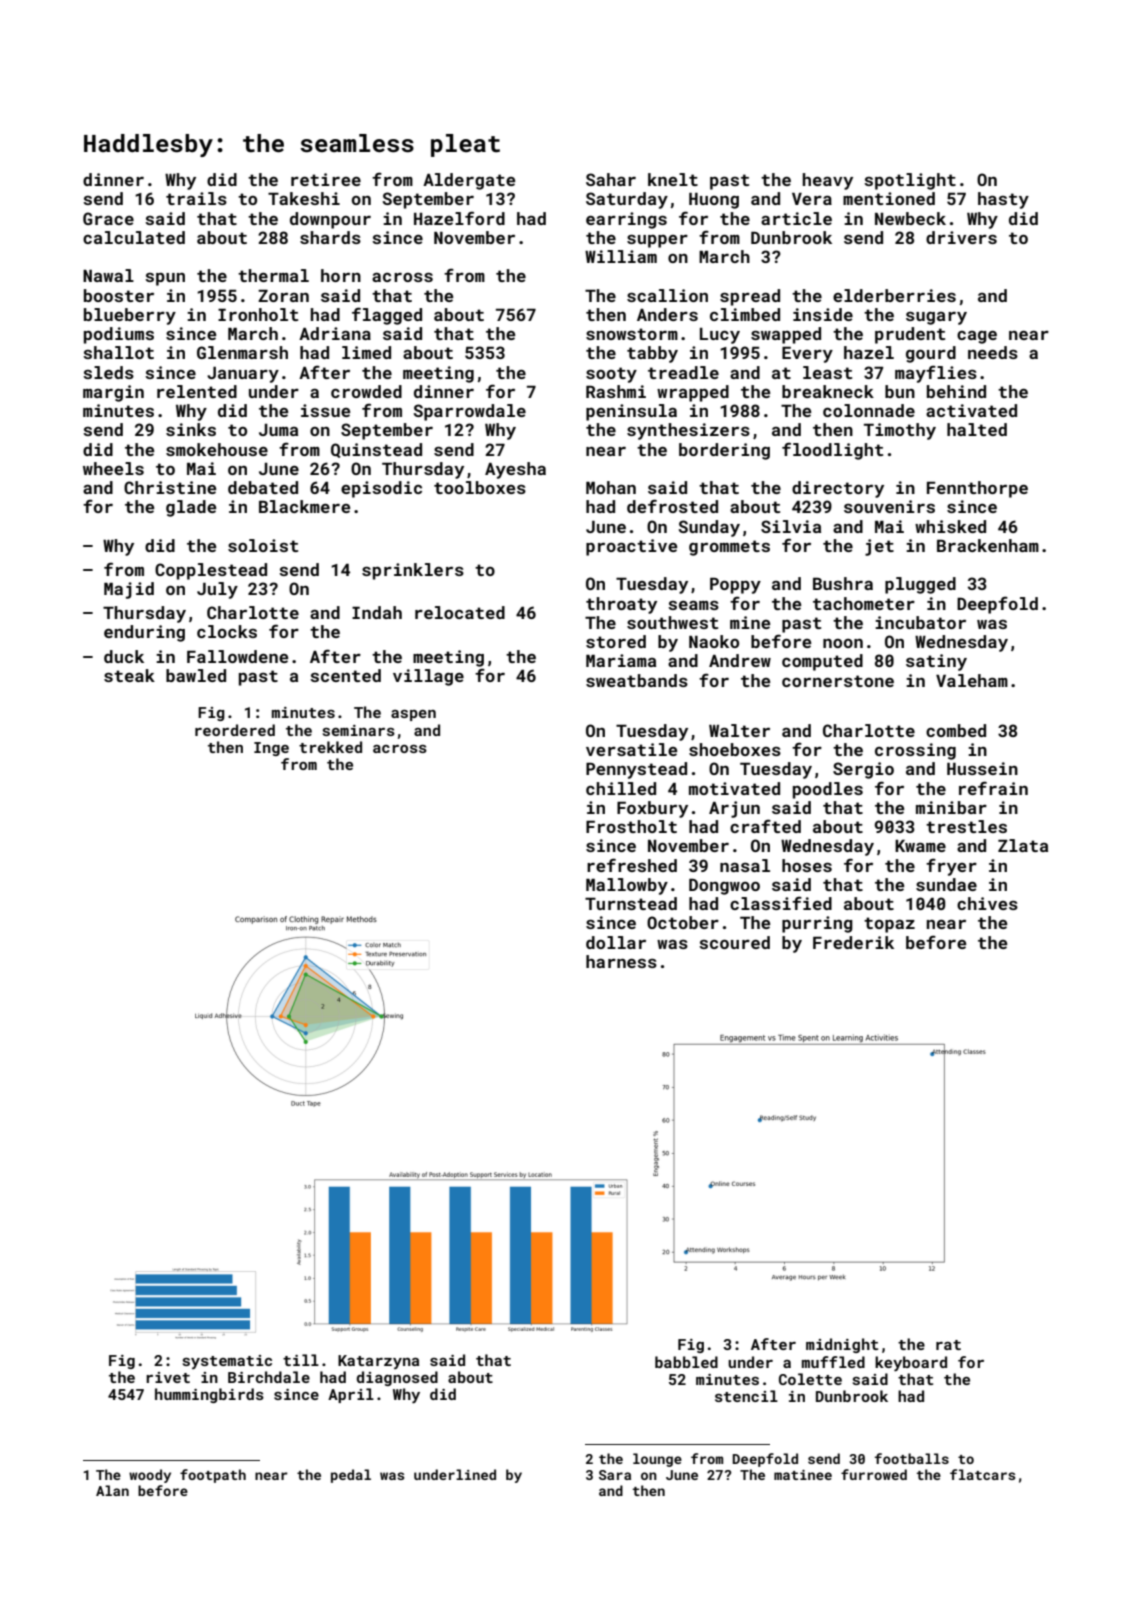 Image resolution: width=1137 pixels, height=1608 pixels. What do you see at coordinates (242, 352) in the document?
I see `Glenmarsh` at bounding box center [242, 352].
